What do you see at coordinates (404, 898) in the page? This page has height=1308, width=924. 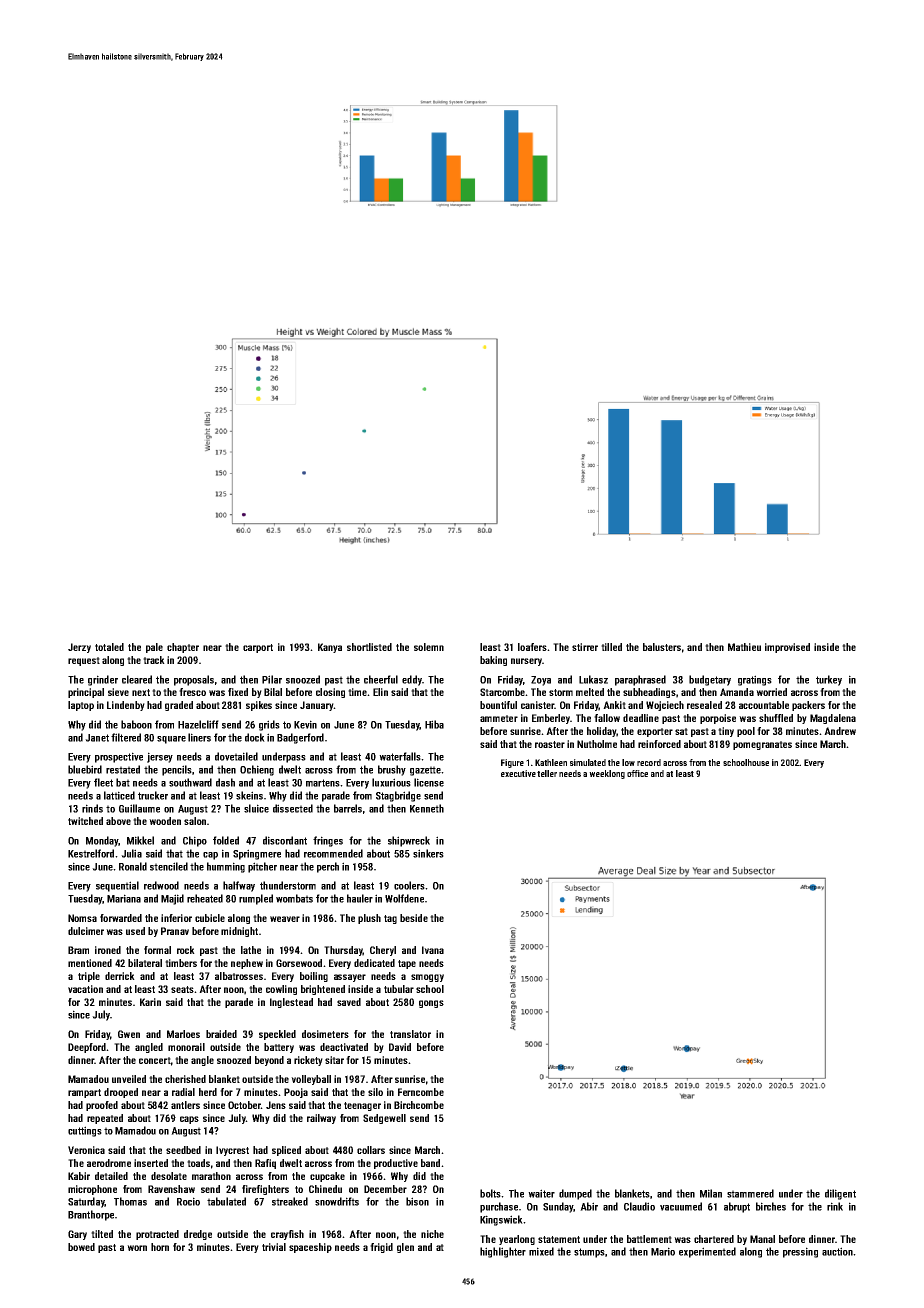 I see `Wolfdene` at bounding box center [404, 898].
